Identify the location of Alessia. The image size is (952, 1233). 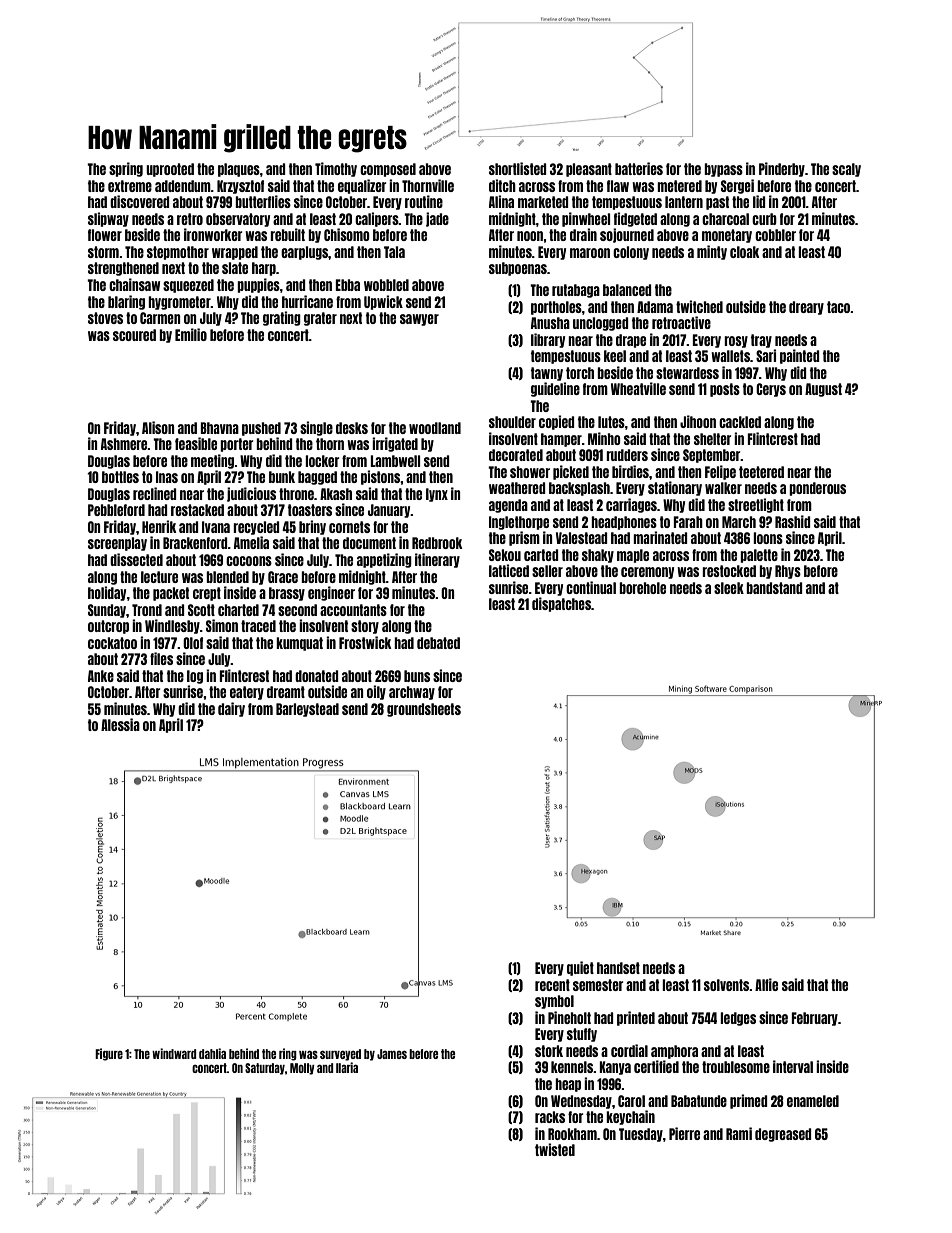
(120, 724).
